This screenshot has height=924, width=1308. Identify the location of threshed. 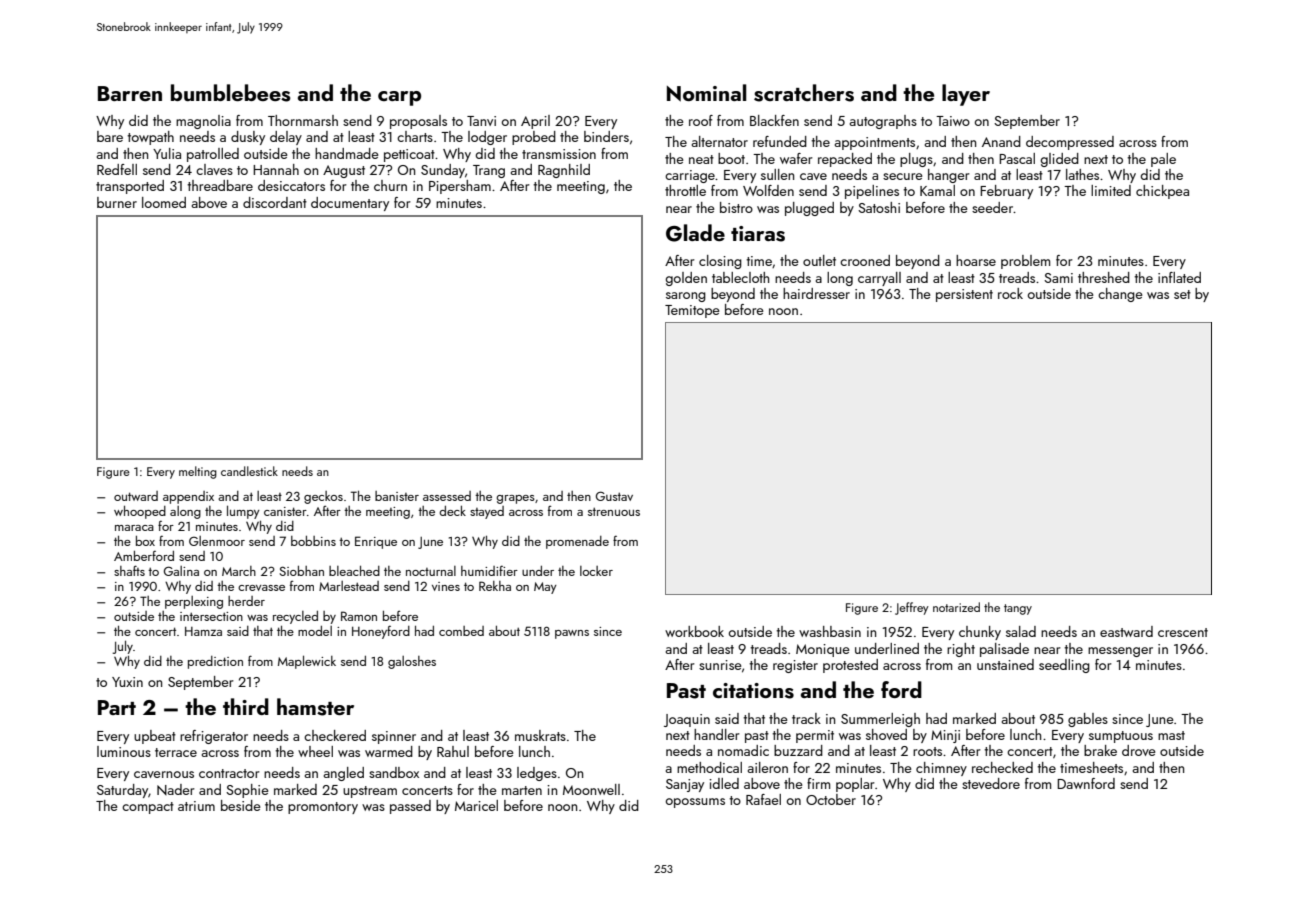
(1104, 277).
